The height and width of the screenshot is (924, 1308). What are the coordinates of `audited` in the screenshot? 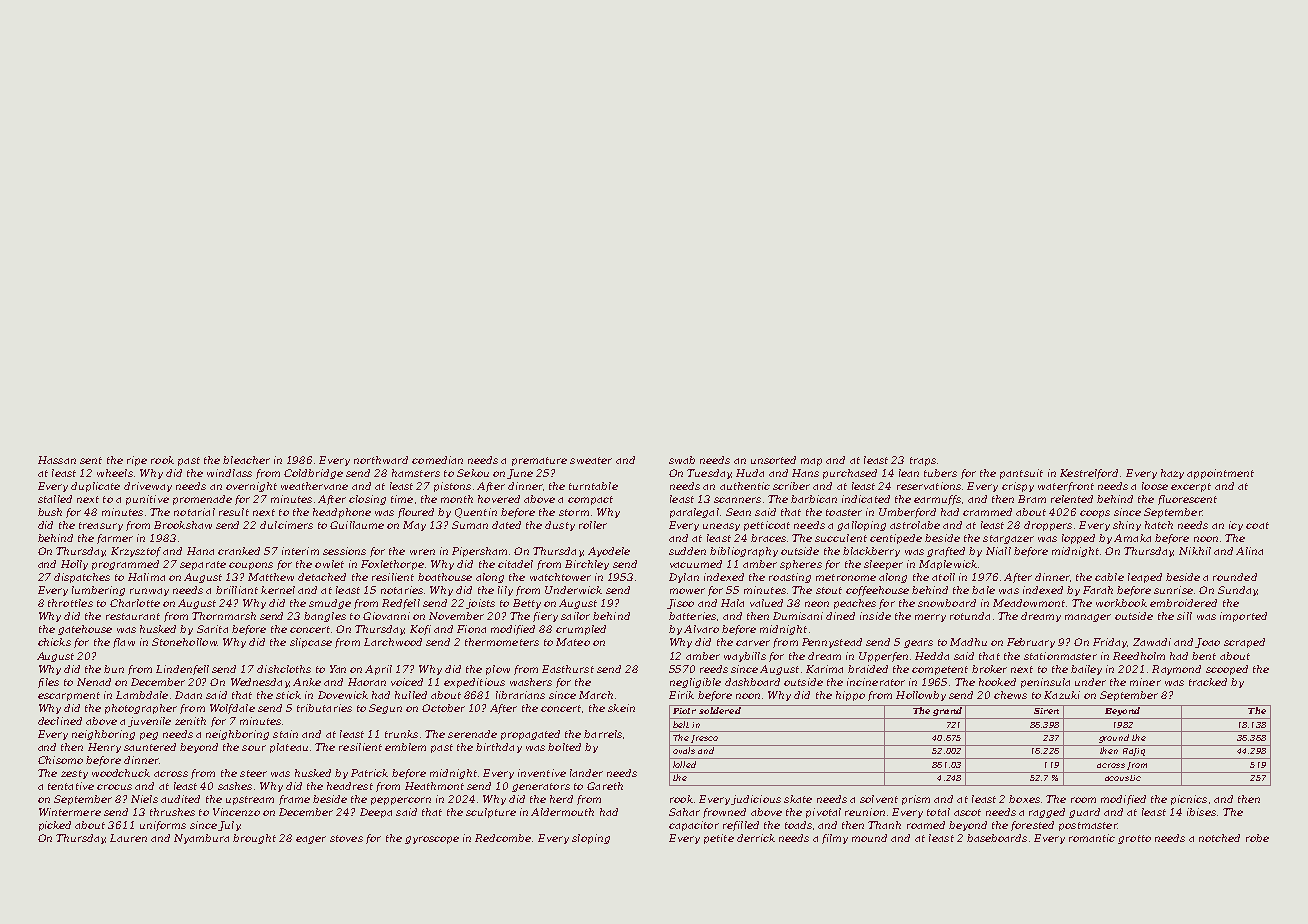 It's located at (180, 799).
